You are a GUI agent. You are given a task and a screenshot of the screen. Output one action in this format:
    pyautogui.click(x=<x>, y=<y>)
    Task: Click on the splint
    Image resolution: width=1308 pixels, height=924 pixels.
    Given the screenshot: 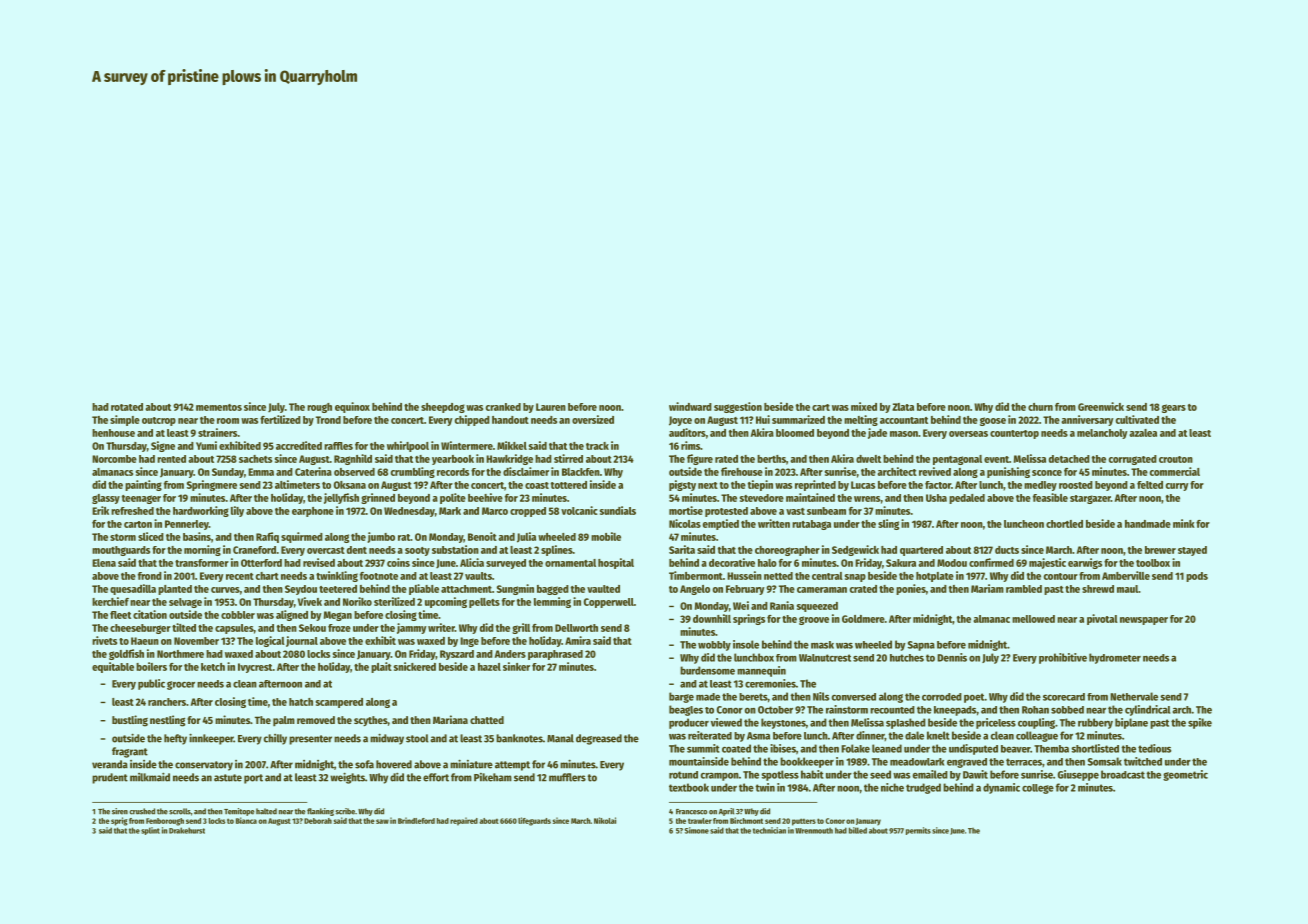 What is the action you would take?
    pyautogui.click(x=150, y=831)
